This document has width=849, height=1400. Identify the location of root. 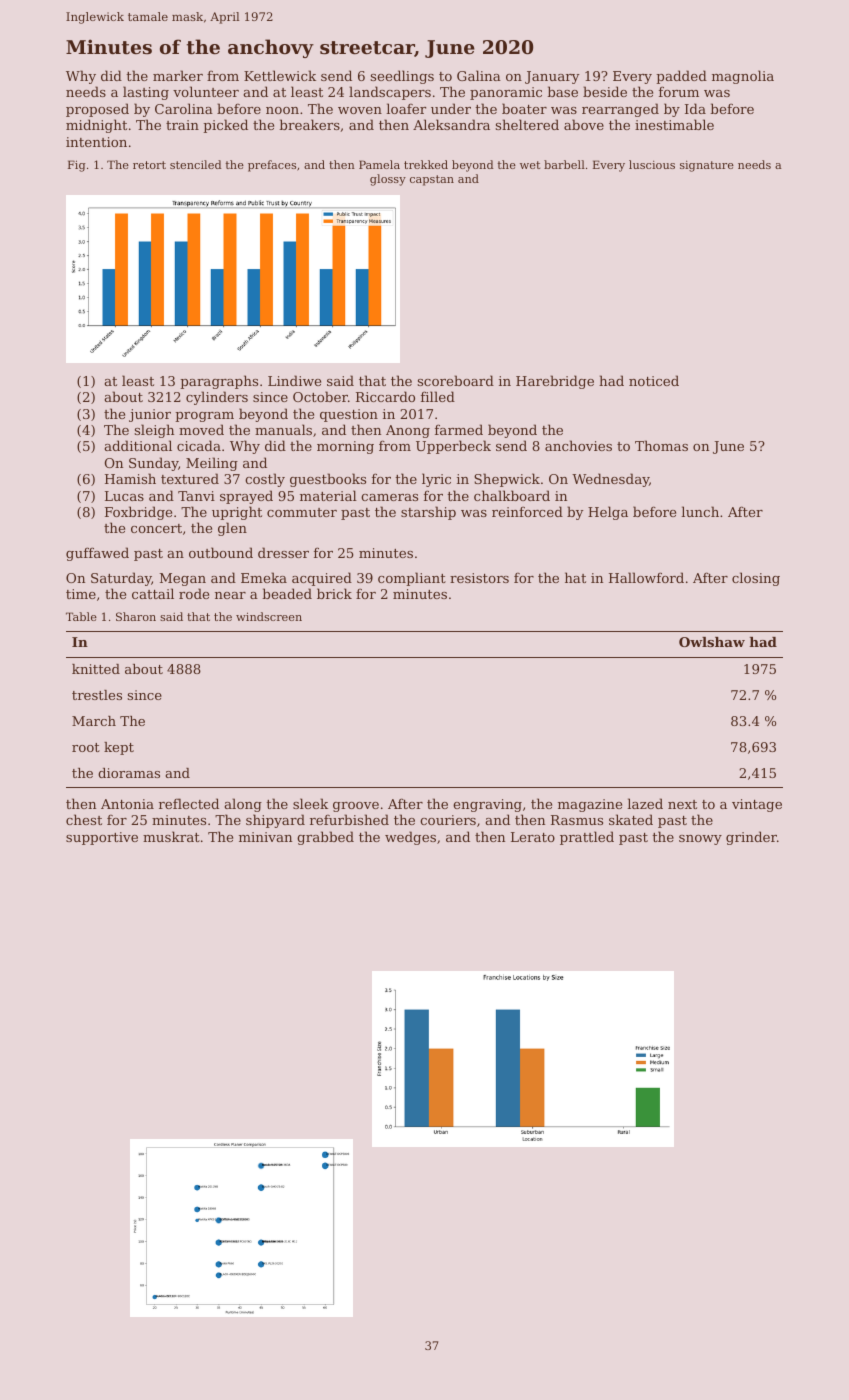
(86, 747).
